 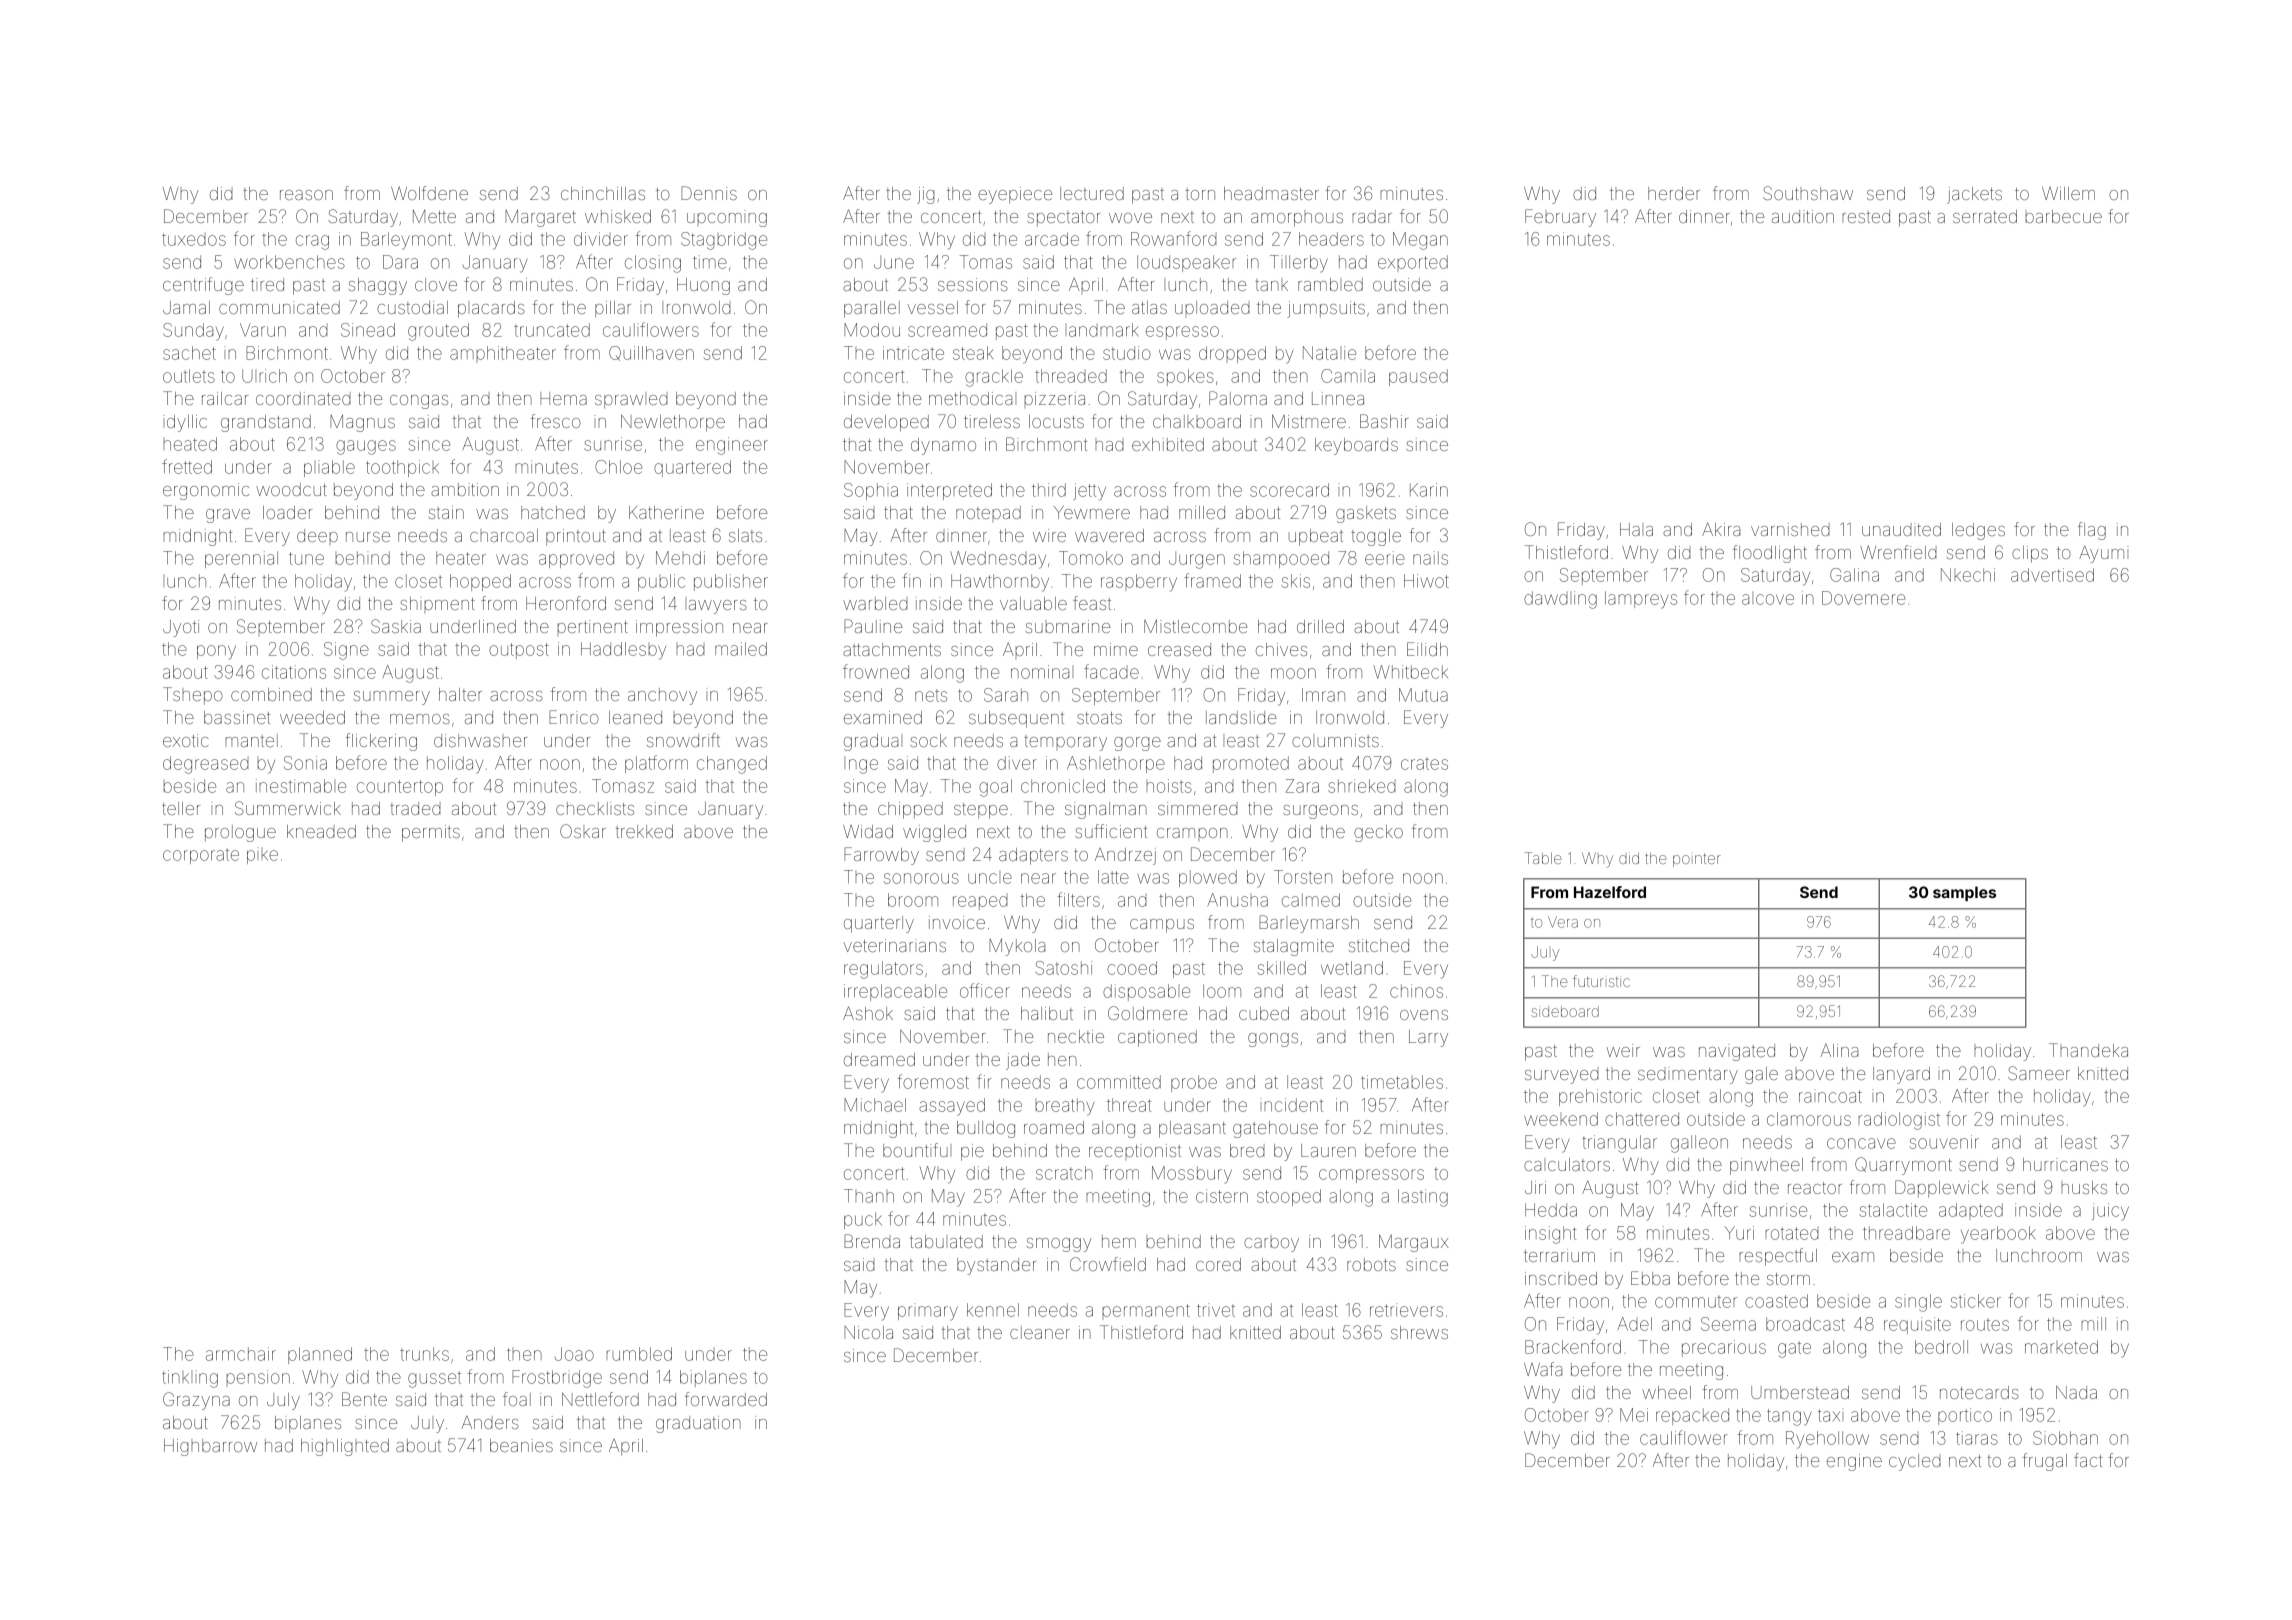 I want to click on armchair, so click(x=241, y=1354).
